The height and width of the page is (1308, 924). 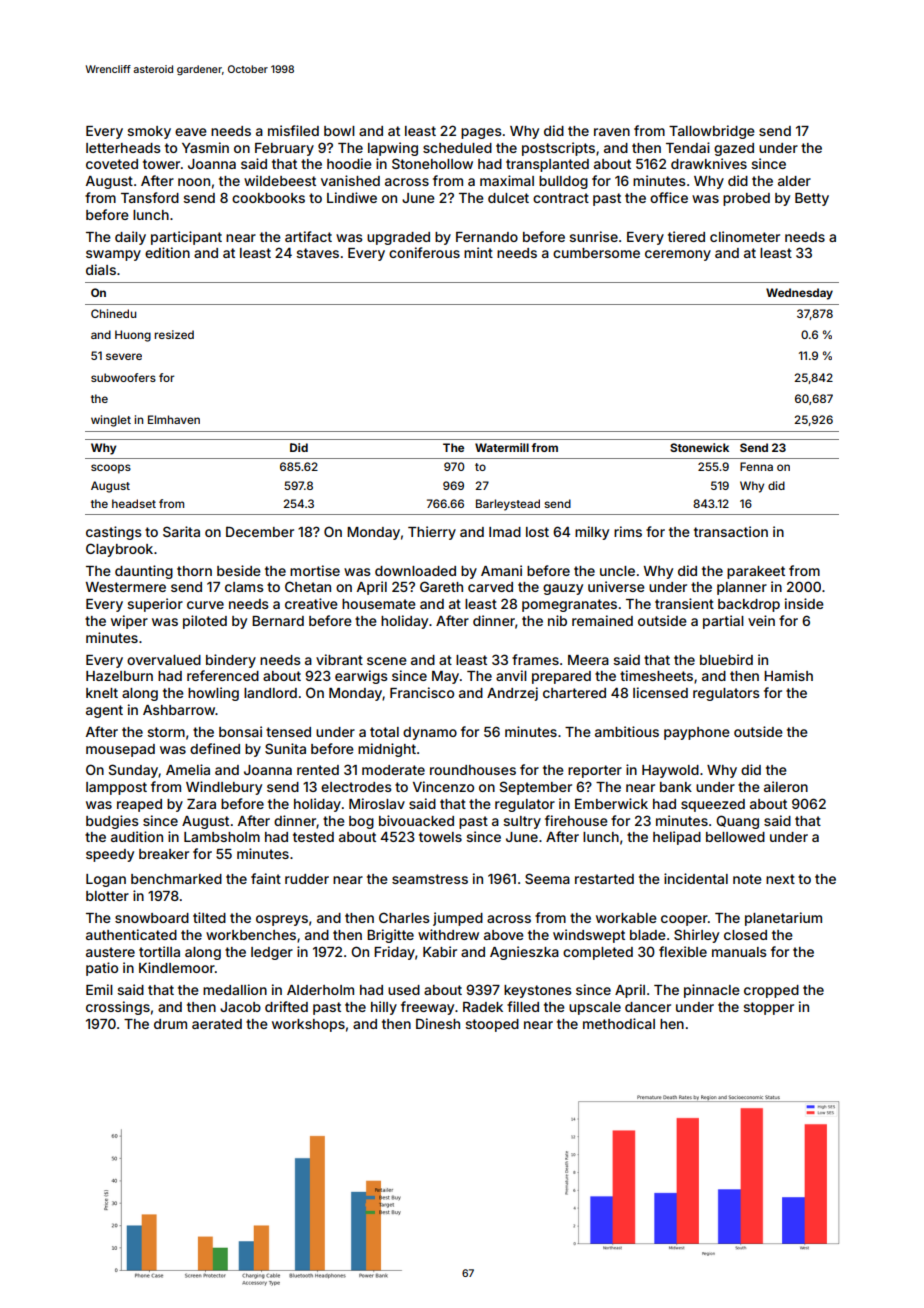 I want to click on Gareth, so click(x=441, y=586).
